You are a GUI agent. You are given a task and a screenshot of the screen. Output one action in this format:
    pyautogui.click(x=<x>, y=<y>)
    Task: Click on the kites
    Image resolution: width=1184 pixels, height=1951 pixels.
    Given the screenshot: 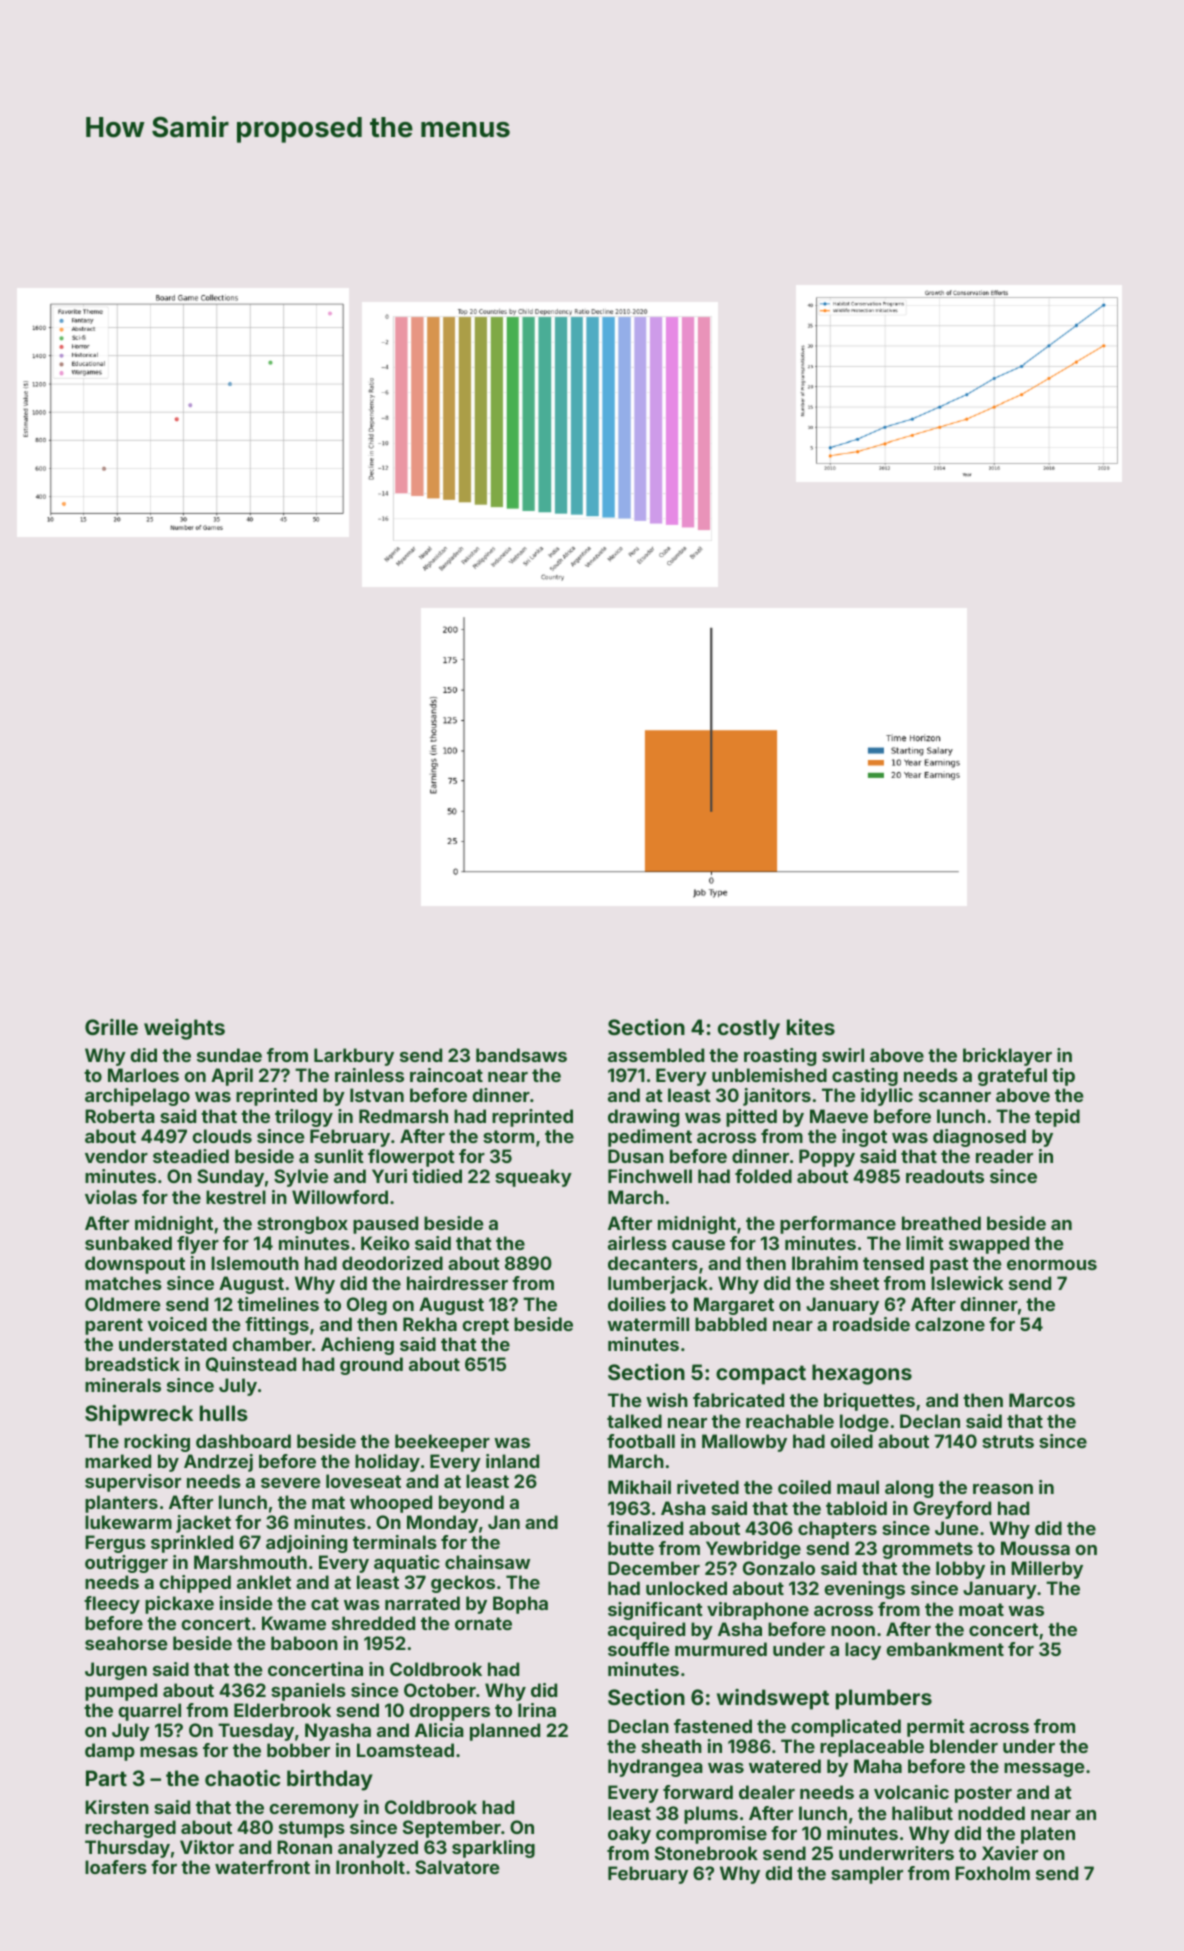 What is the action you would take?
    pyautogui.click(x=811, y=1027)
